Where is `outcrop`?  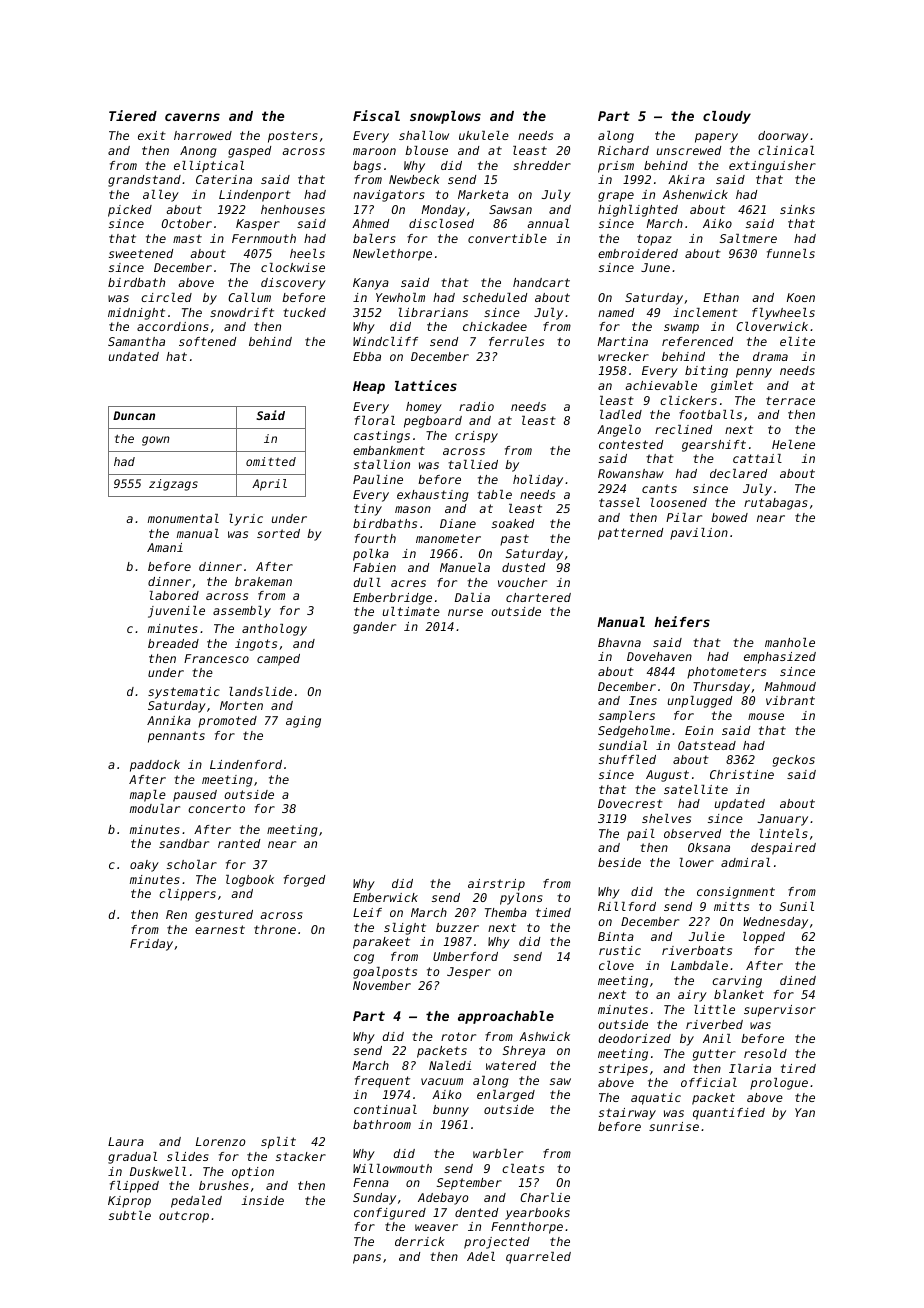
outcrop is located at coordinates (184, 1217).
